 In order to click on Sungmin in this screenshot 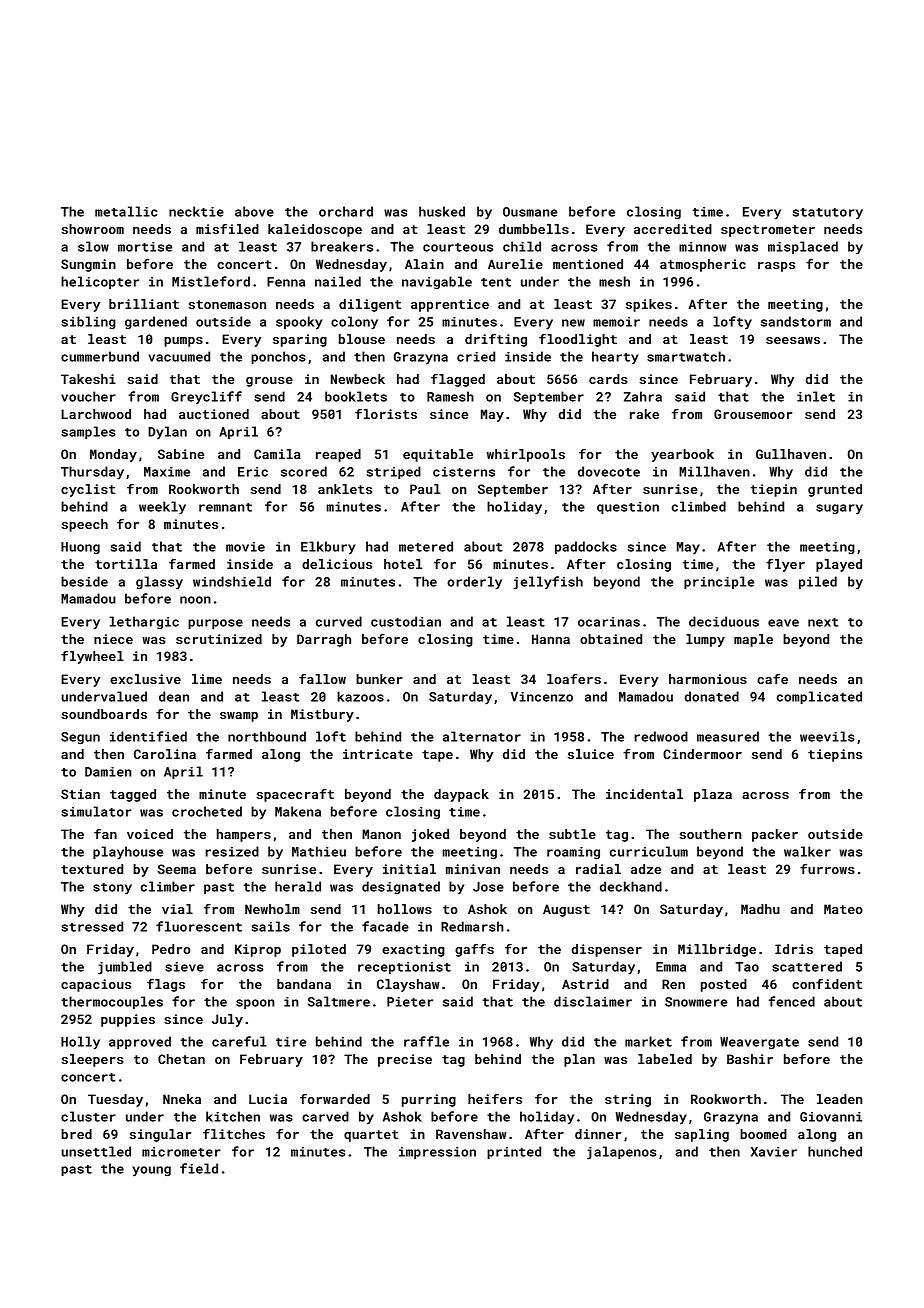, I will do `click(88, 265)`.
